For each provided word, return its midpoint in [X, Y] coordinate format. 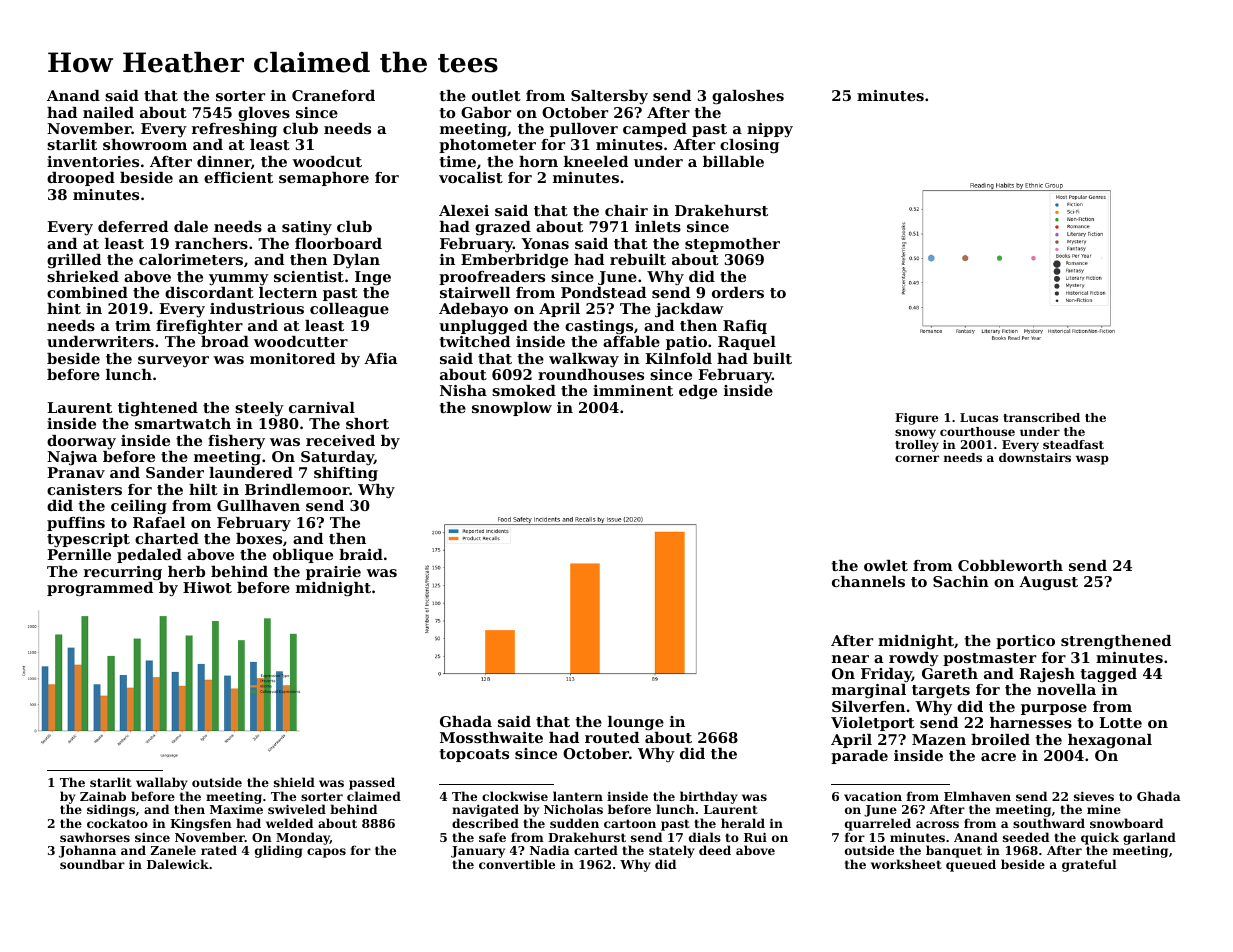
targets [941, 692]
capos [326, 853]
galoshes [748, 97]
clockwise [515, 796]
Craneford [333, 95]
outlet [496, 95]
